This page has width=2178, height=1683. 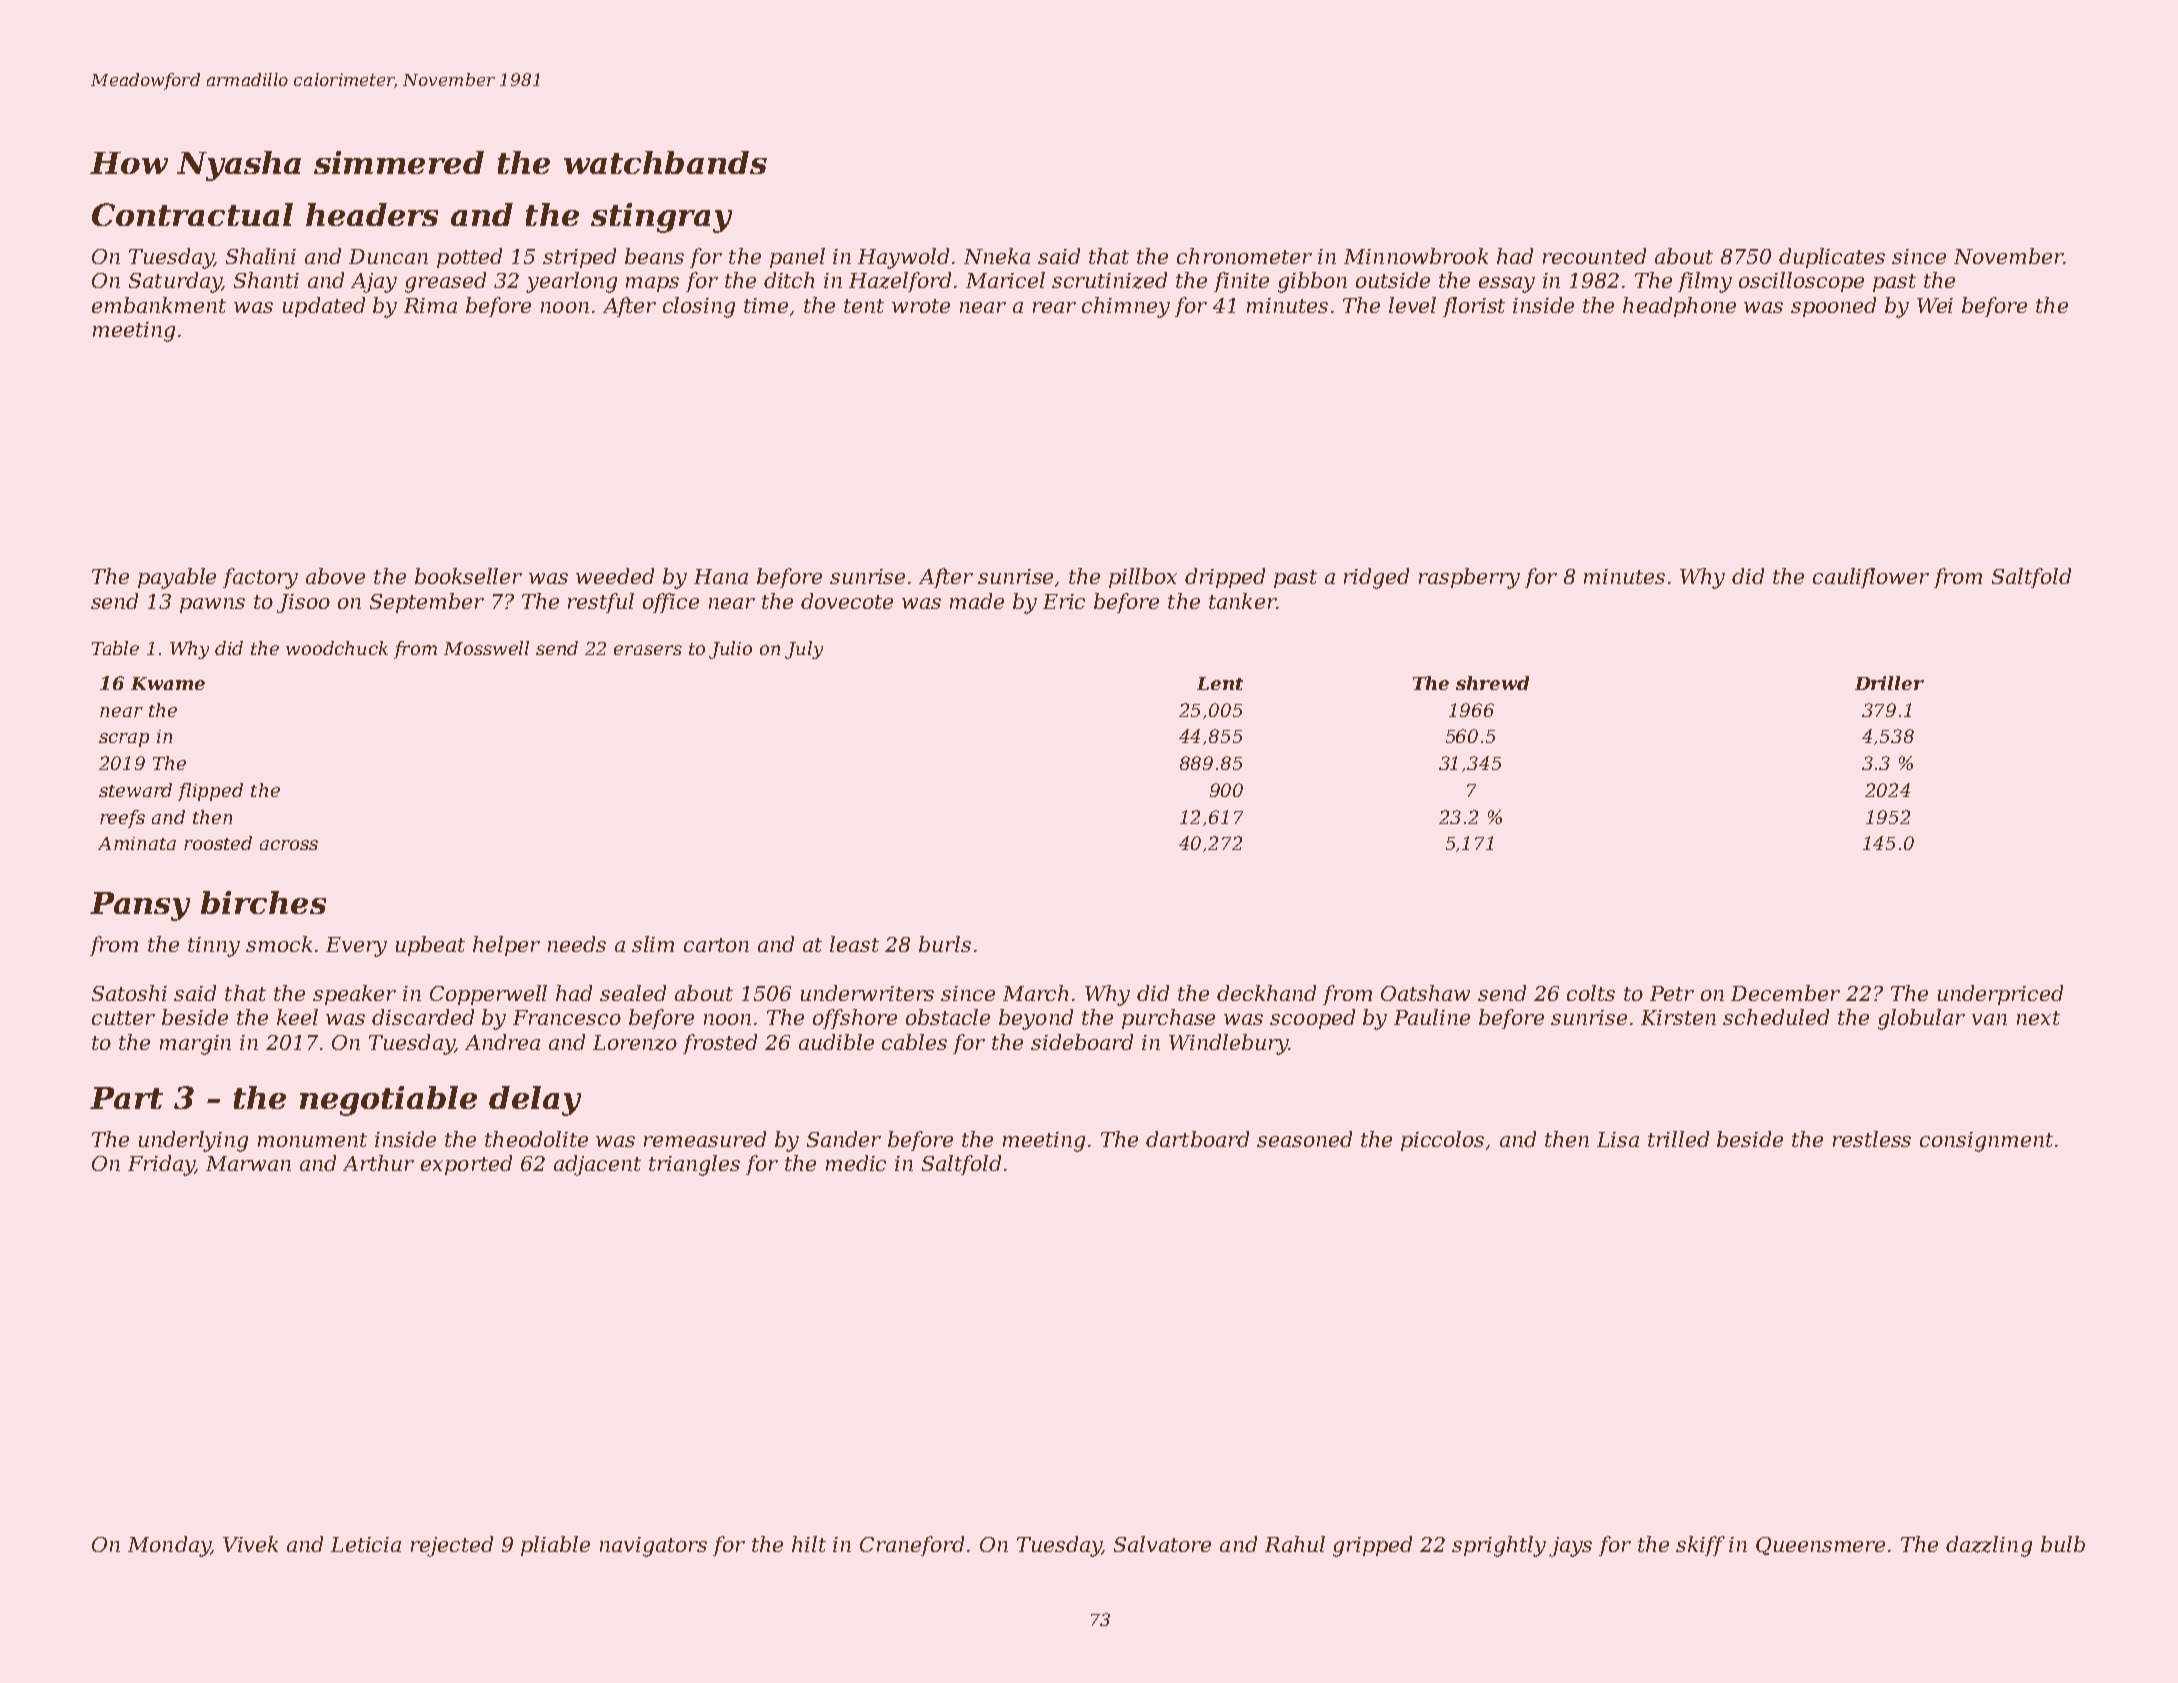 What do you see at coordinates (1162, 1544) in the page?
I see `Salvatore` at bounding box center [1162, 1544].
